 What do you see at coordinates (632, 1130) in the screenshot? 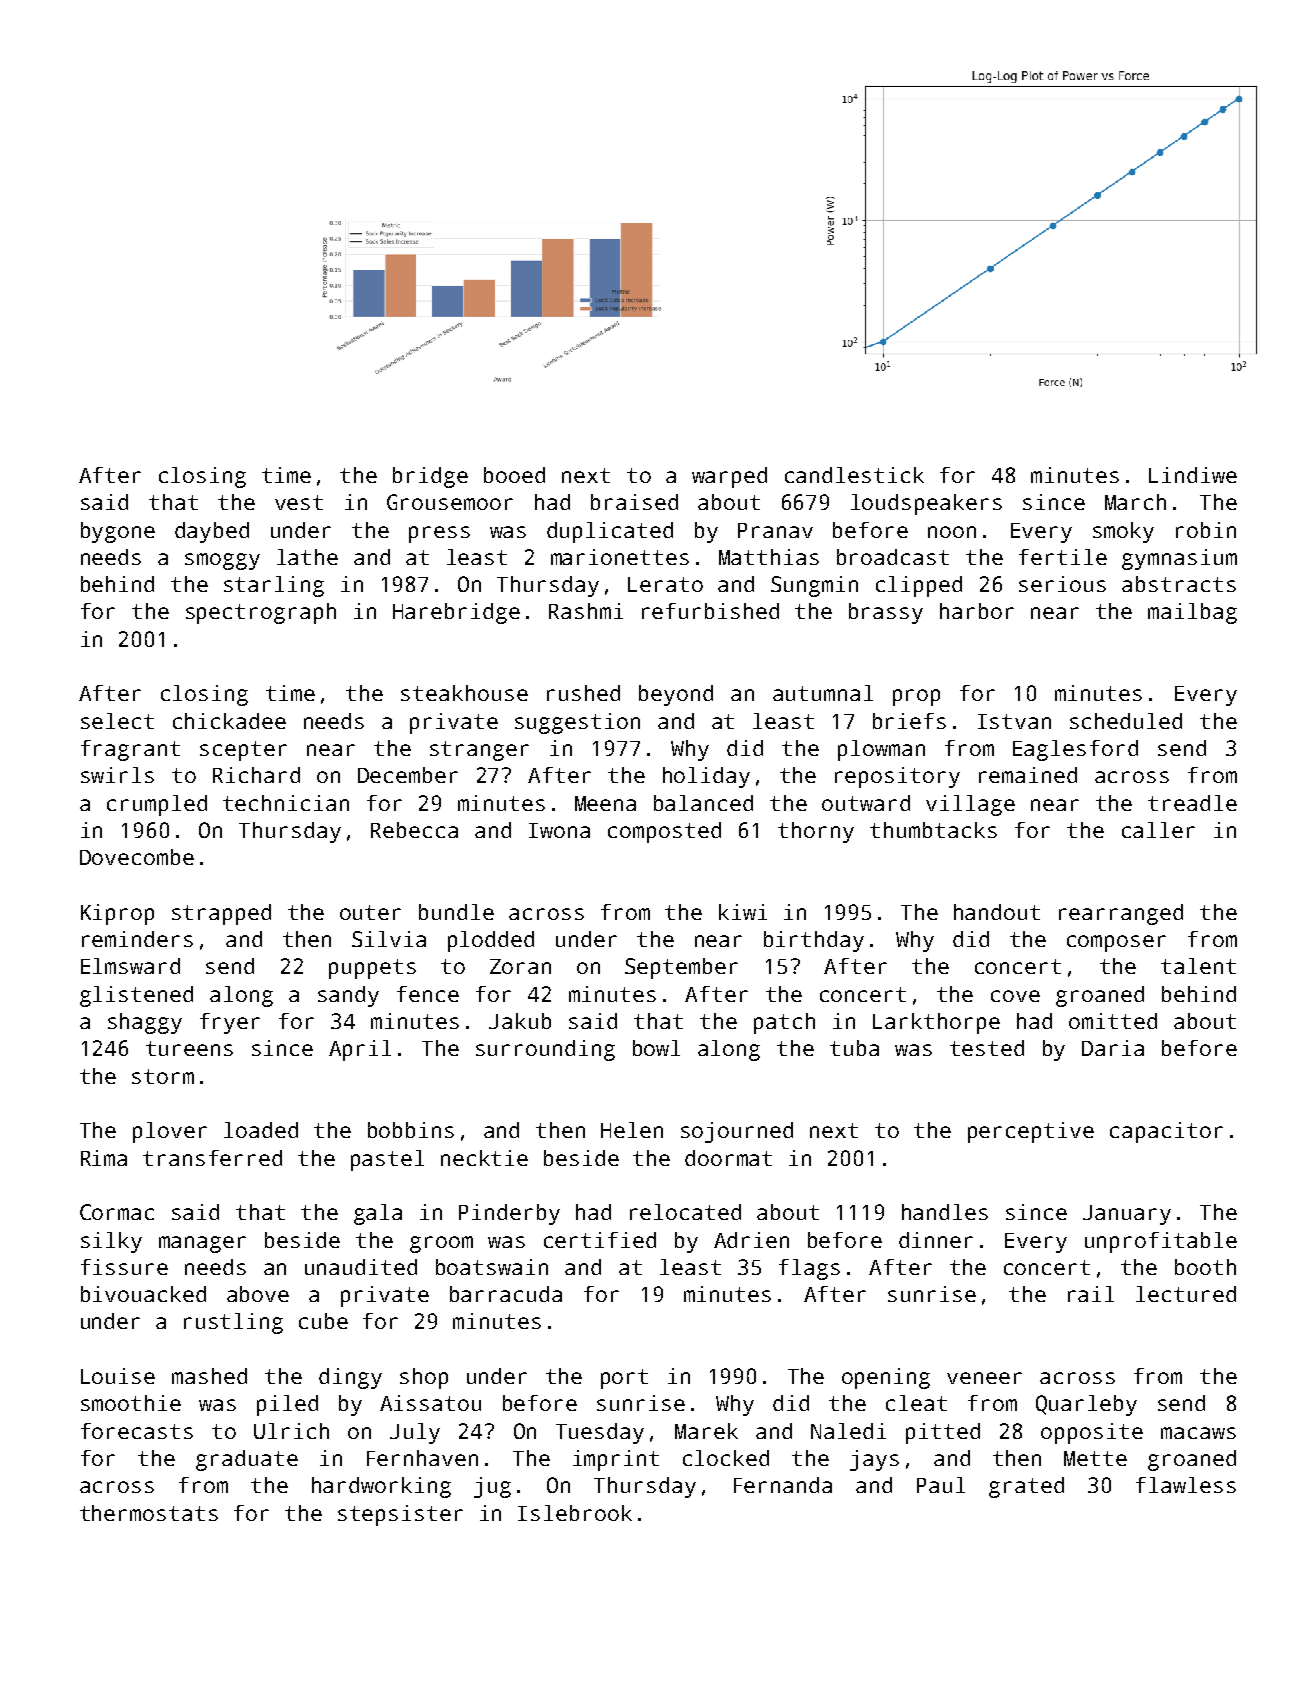
I see `Helen` at bounding box center [632, 1130].
